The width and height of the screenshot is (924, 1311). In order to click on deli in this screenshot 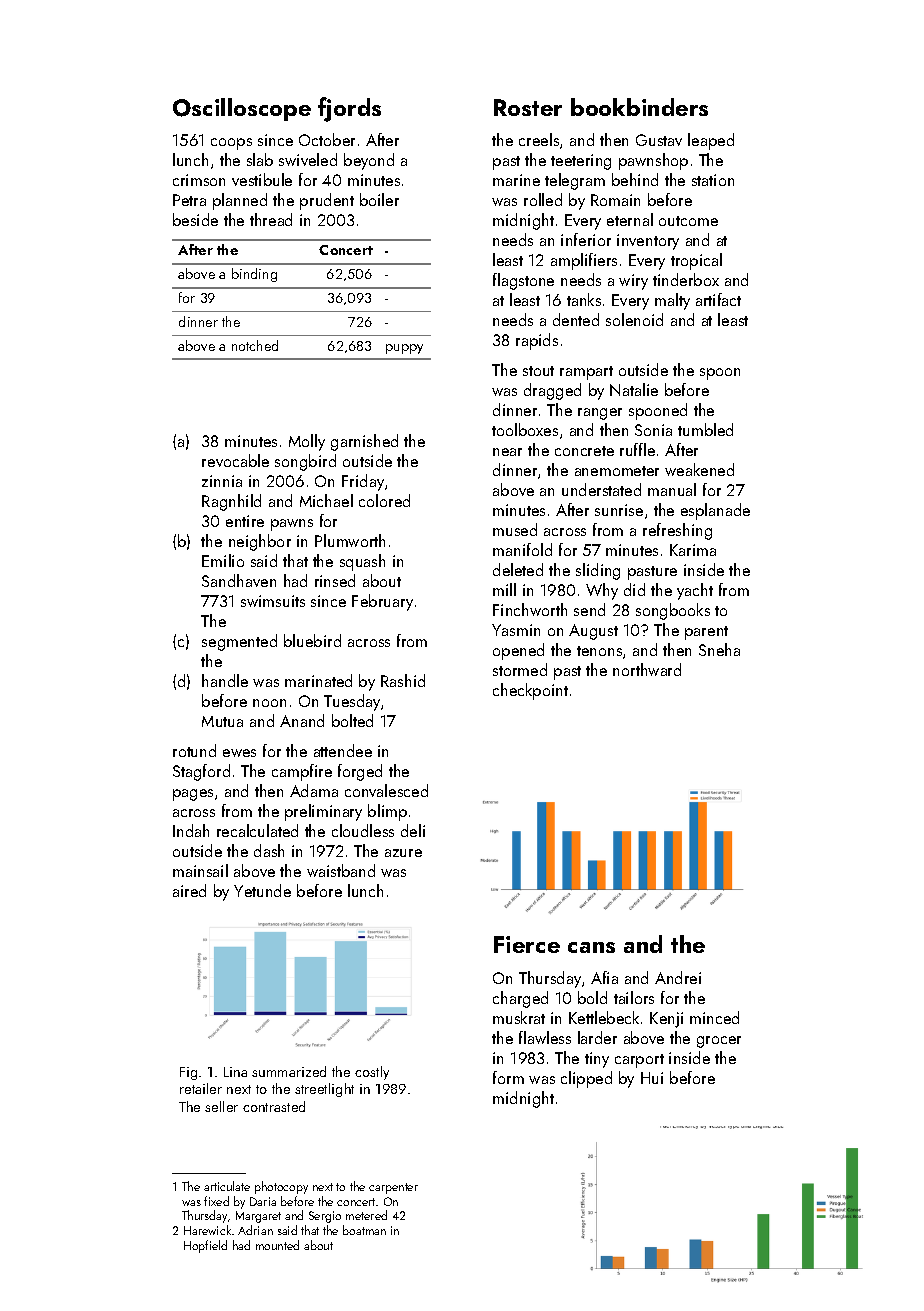, I will do `click(413, 830)`.
